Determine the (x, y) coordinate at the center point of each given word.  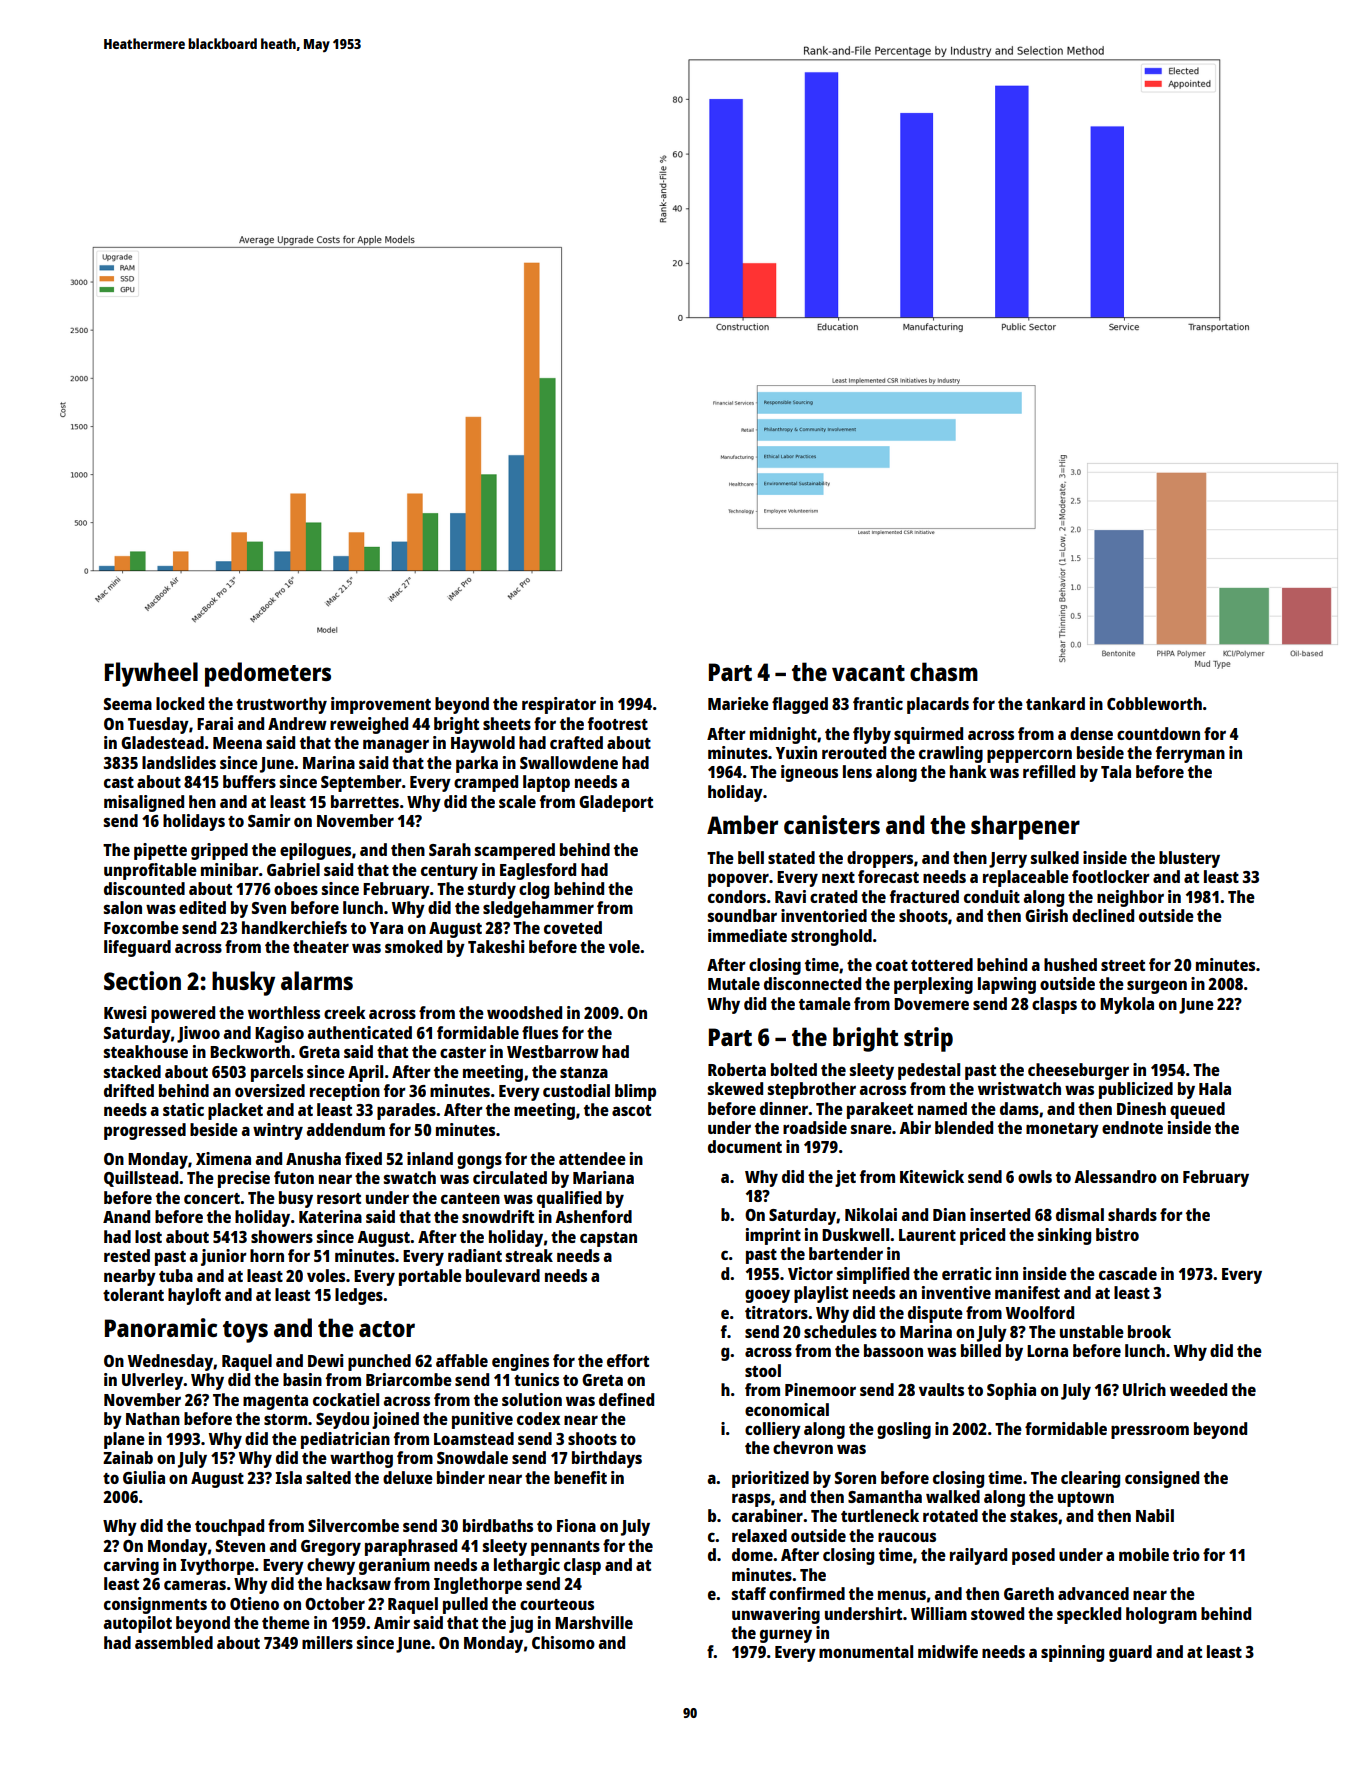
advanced (1093, 1593)
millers (327, 1642)
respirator (559, 705)
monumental (866, 1651)
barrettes (365, 801)
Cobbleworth (1154, 703)
